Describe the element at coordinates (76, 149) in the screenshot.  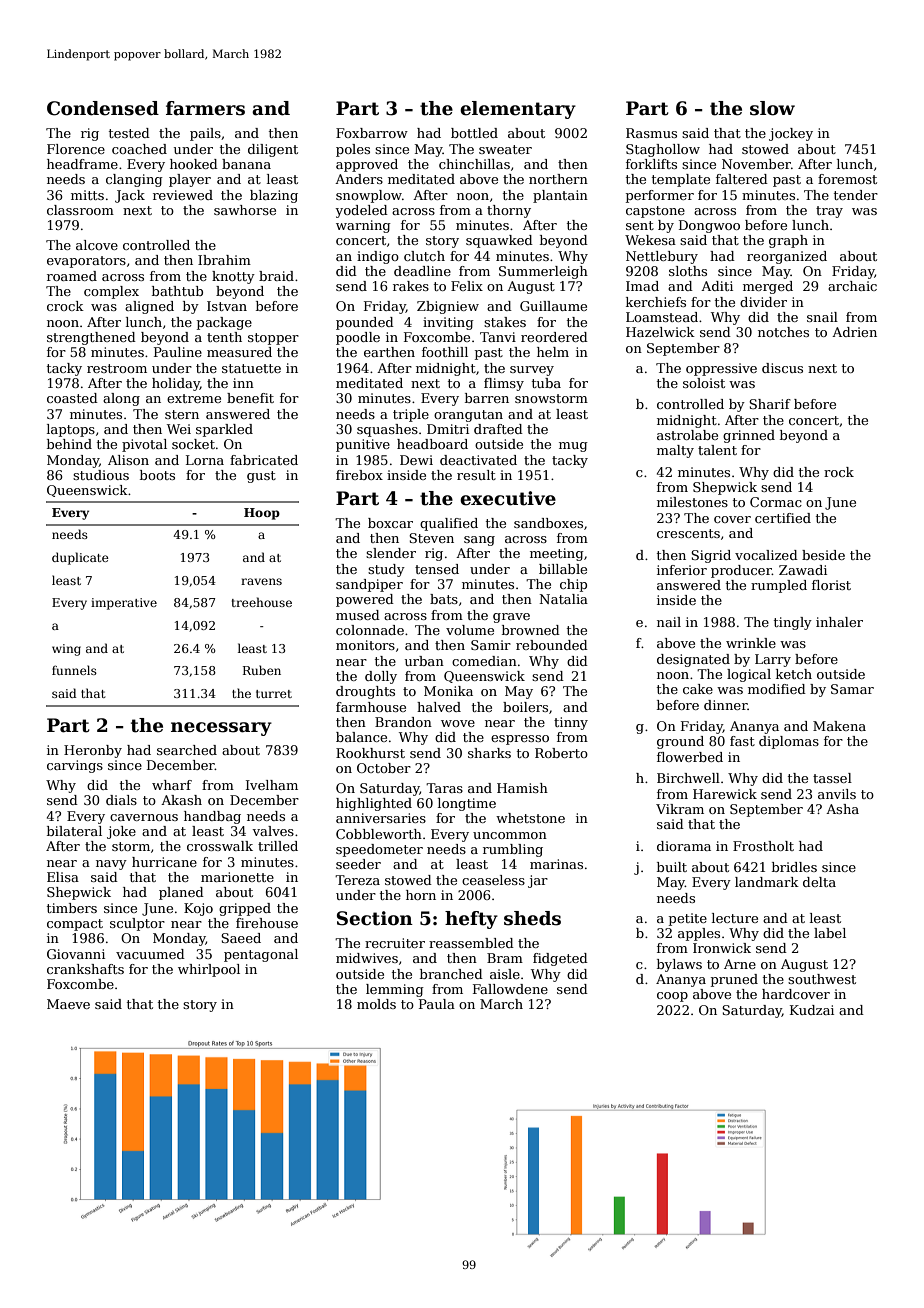
I see `Florence` at that location.
